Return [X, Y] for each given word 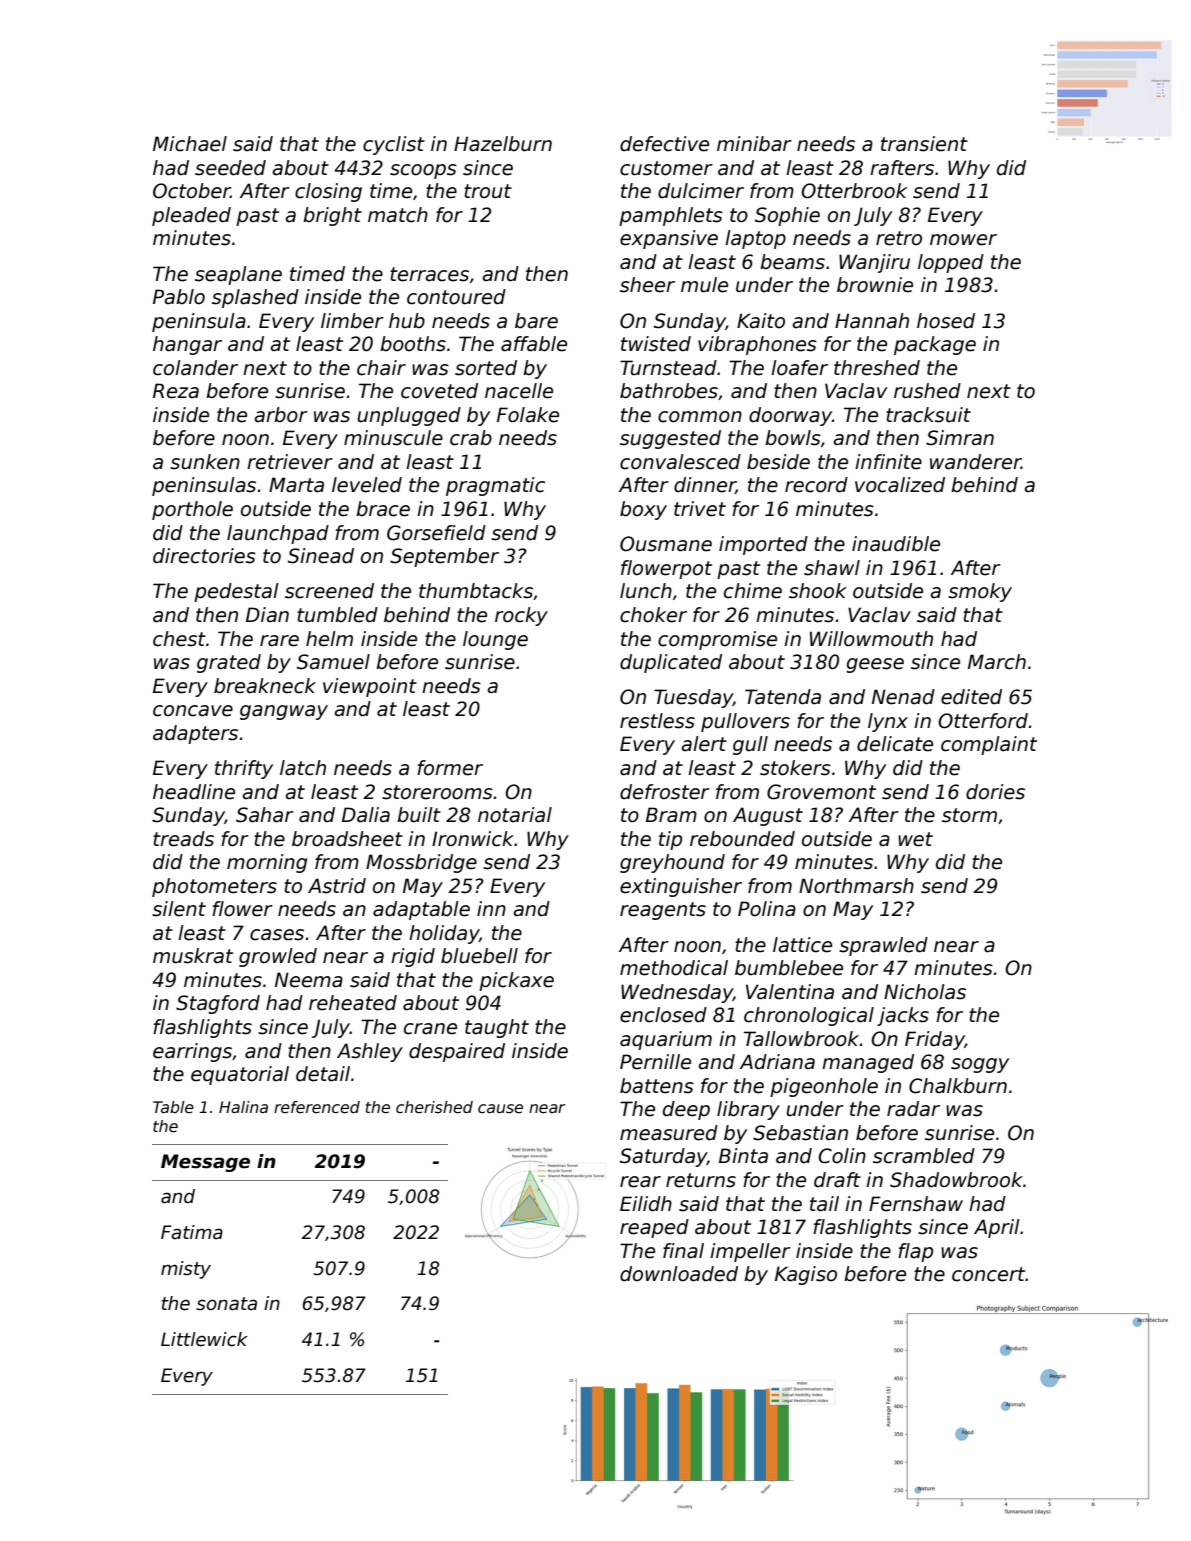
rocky [521, 616]
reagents [663, 911]
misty [186, 1270]
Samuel [333, 662]
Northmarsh [856, 886]
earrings [192, 1052]
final [683, 1251]
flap [915, 1252]
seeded [230, 168]
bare [536, 321]
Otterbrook [854, 191]
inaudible [896, 544]
